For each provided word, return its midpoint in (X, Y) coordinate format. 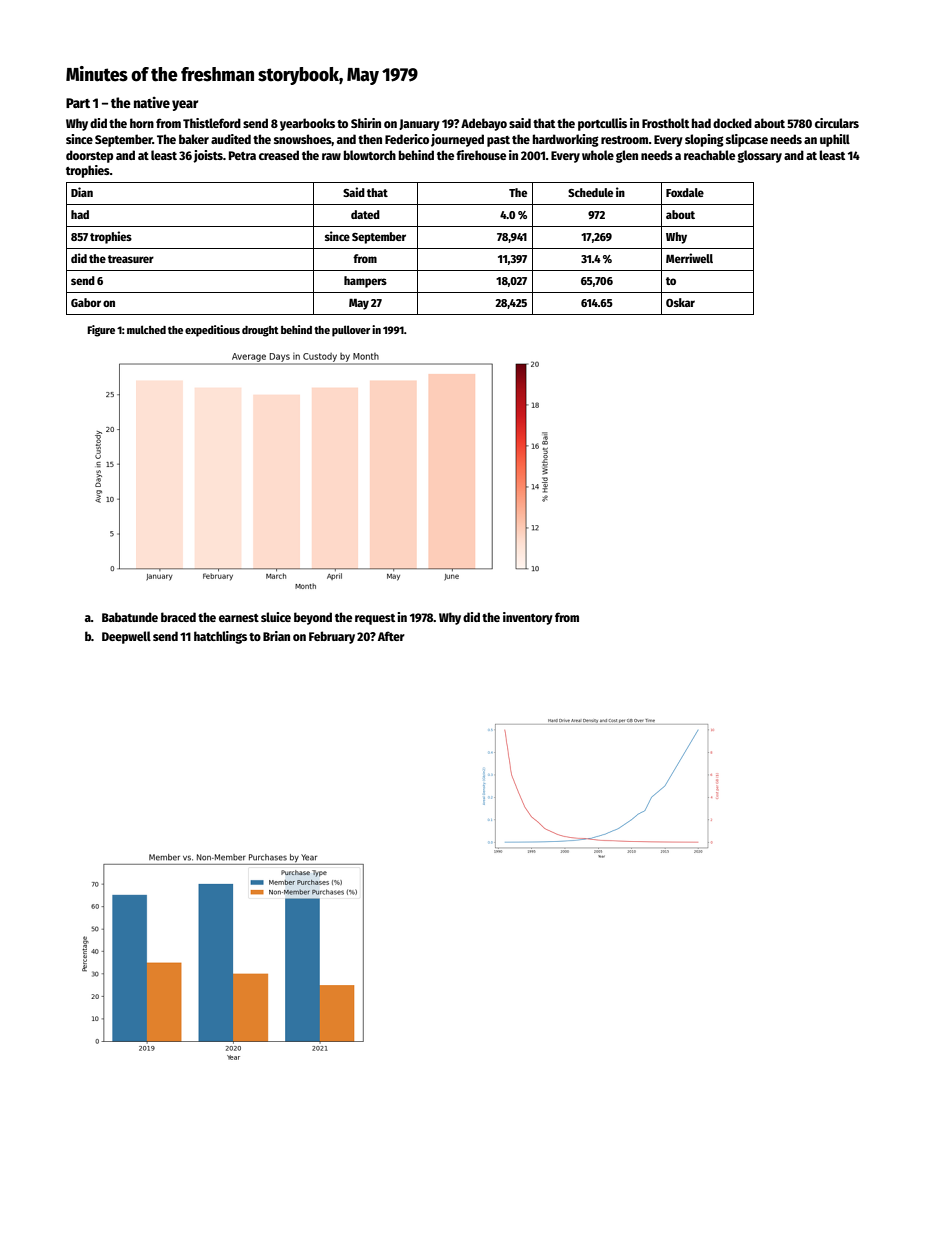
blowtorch (370, 155)
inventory (528, 618)
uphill (835, 140)
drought (260, 331)
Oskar (680, 302)
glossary (759, 156)
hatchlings (220, 637)
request (375, 619)
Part (78, 103)
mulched (146, 329)
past (498, 141)
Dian (82, 192)
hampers (365, 282)
